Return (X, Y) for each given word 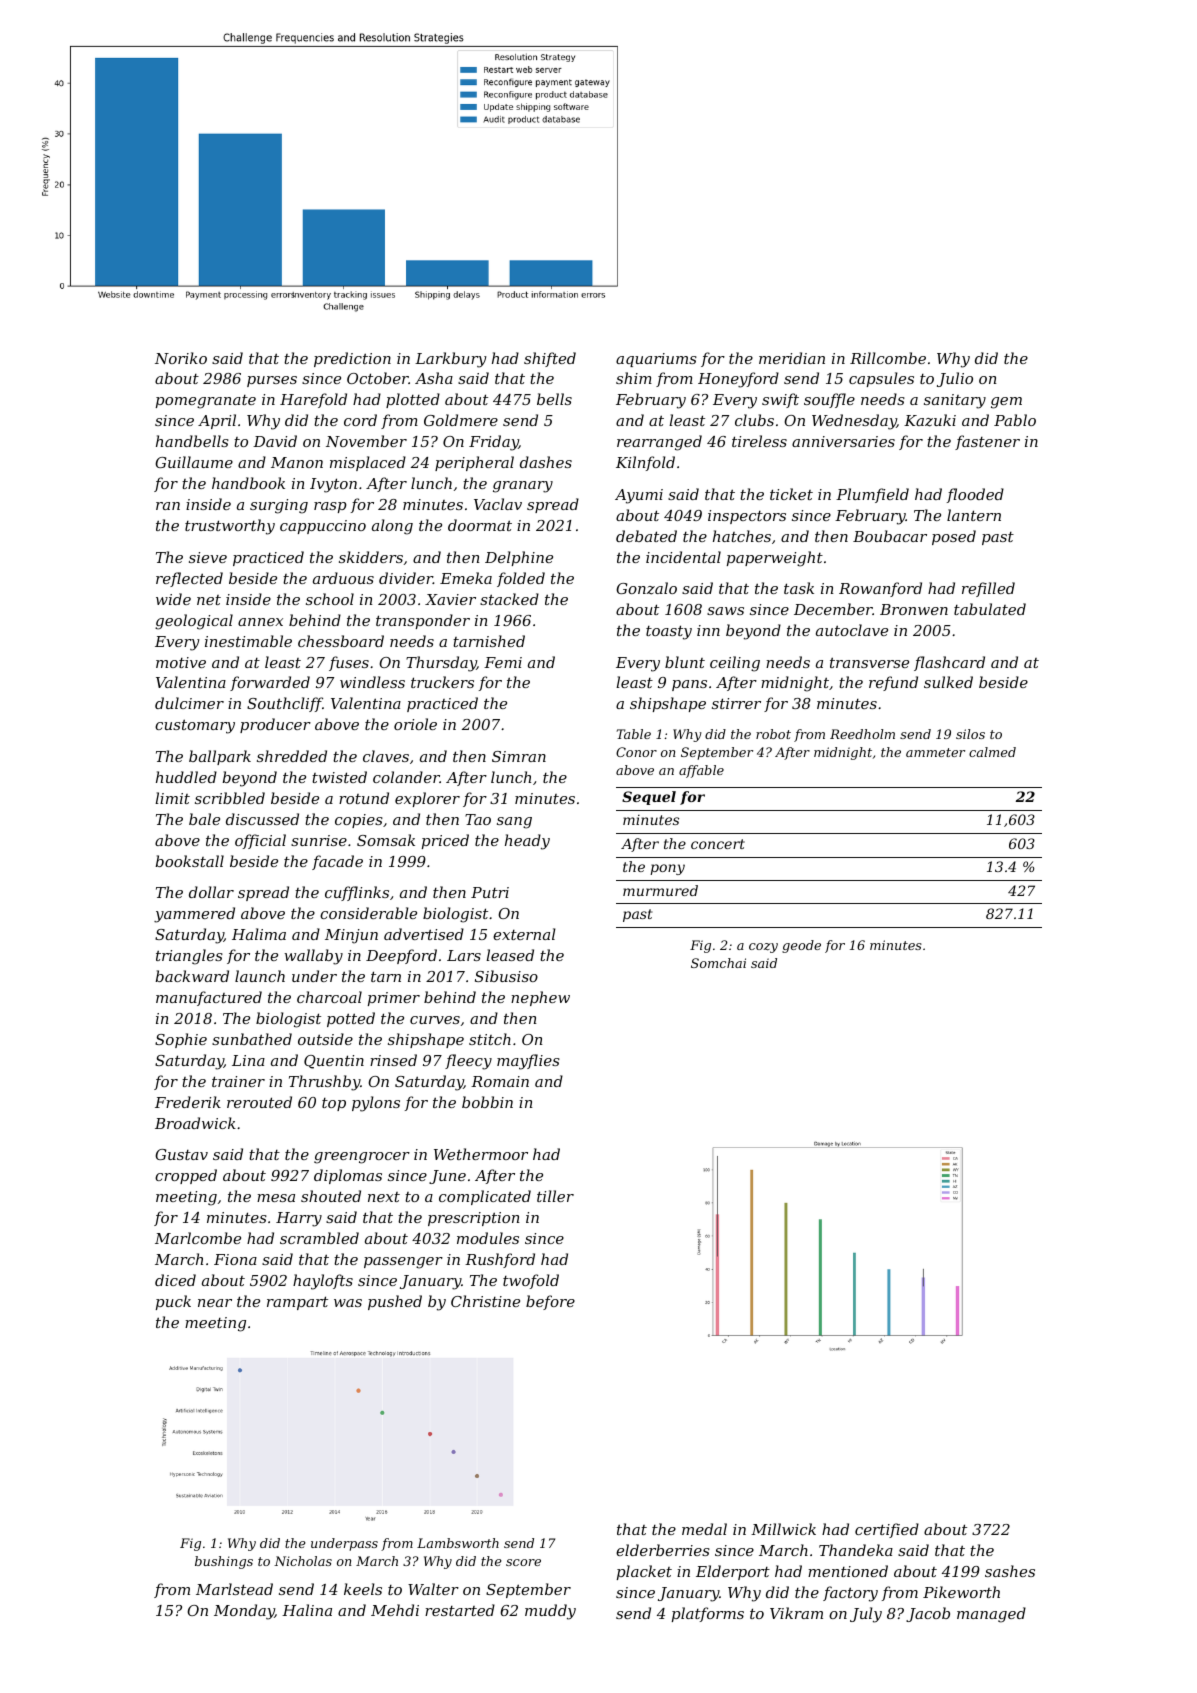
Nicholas (303, 1561)
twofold (531, 1281)
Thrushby (324, 1083)
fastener (987, 442)
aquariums (656, 360)
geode (801, 946)
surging (279, 506)
